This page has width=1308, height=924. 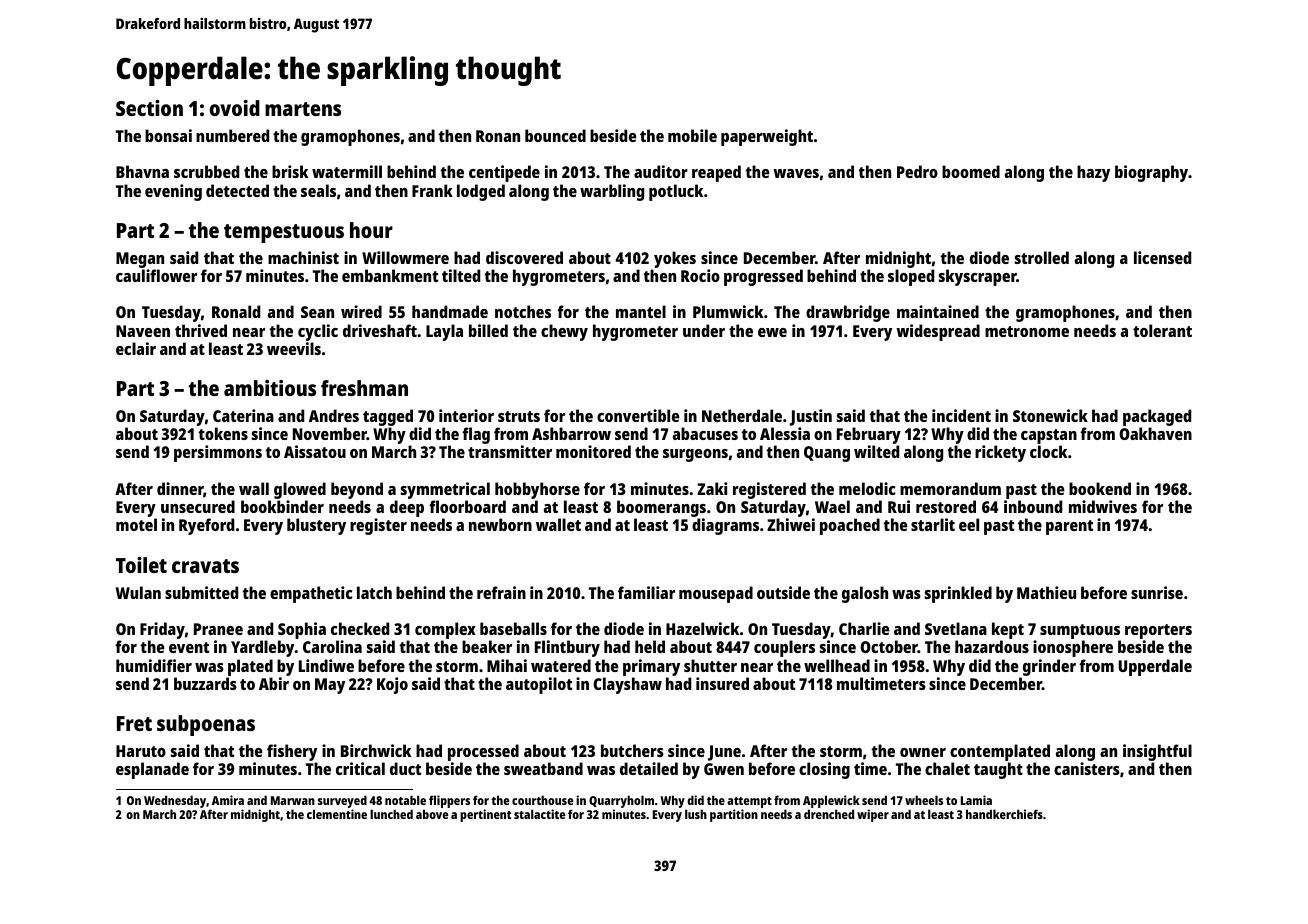 What do you see at coordinates (504, 173) in the page?
I see `centipede` at bounding box center [504, 173].
